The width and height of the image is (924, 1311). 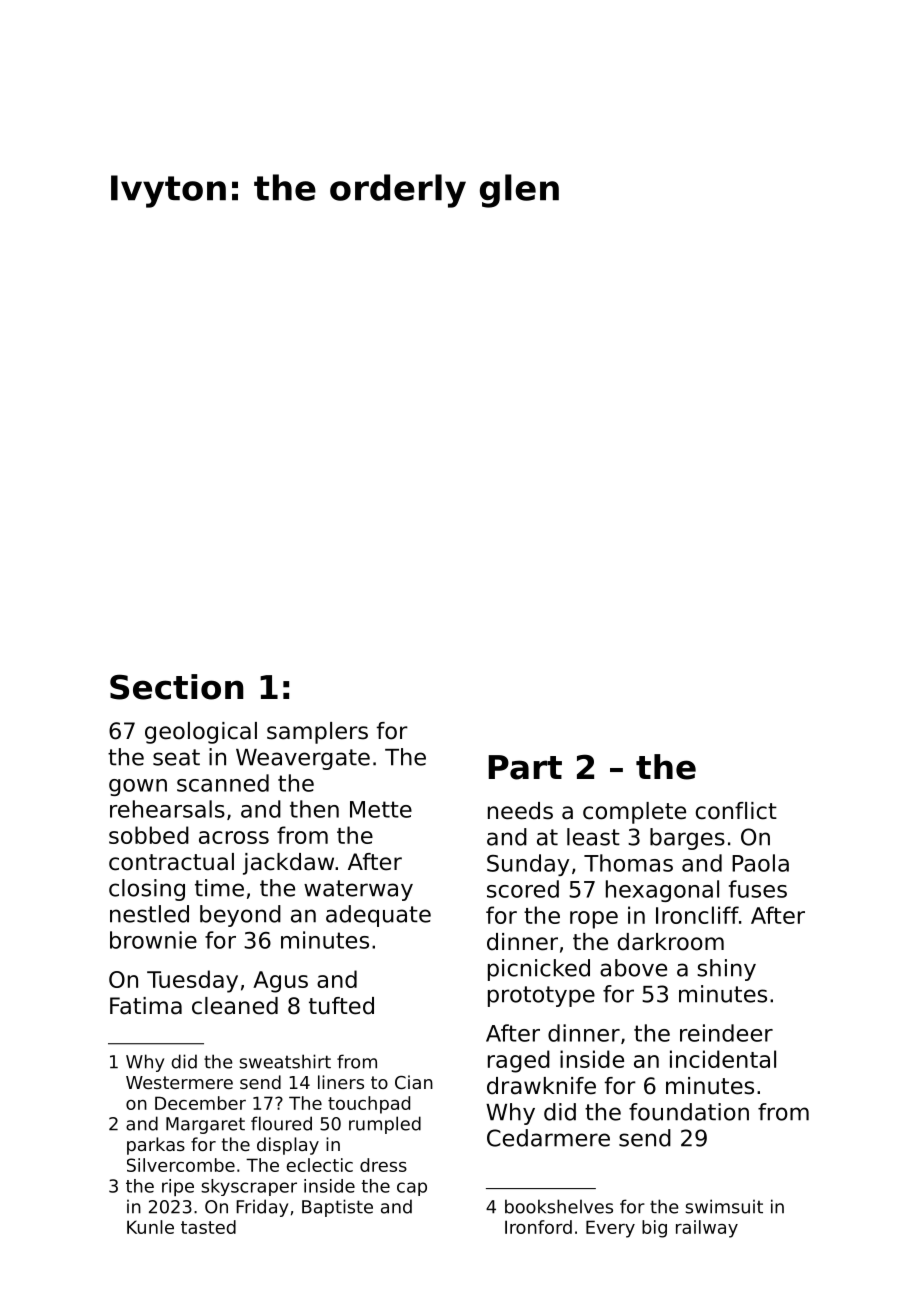 What do you see at coordinates (726, 970) in the image?
I see `shiny` at bounding box center [726, 970].
